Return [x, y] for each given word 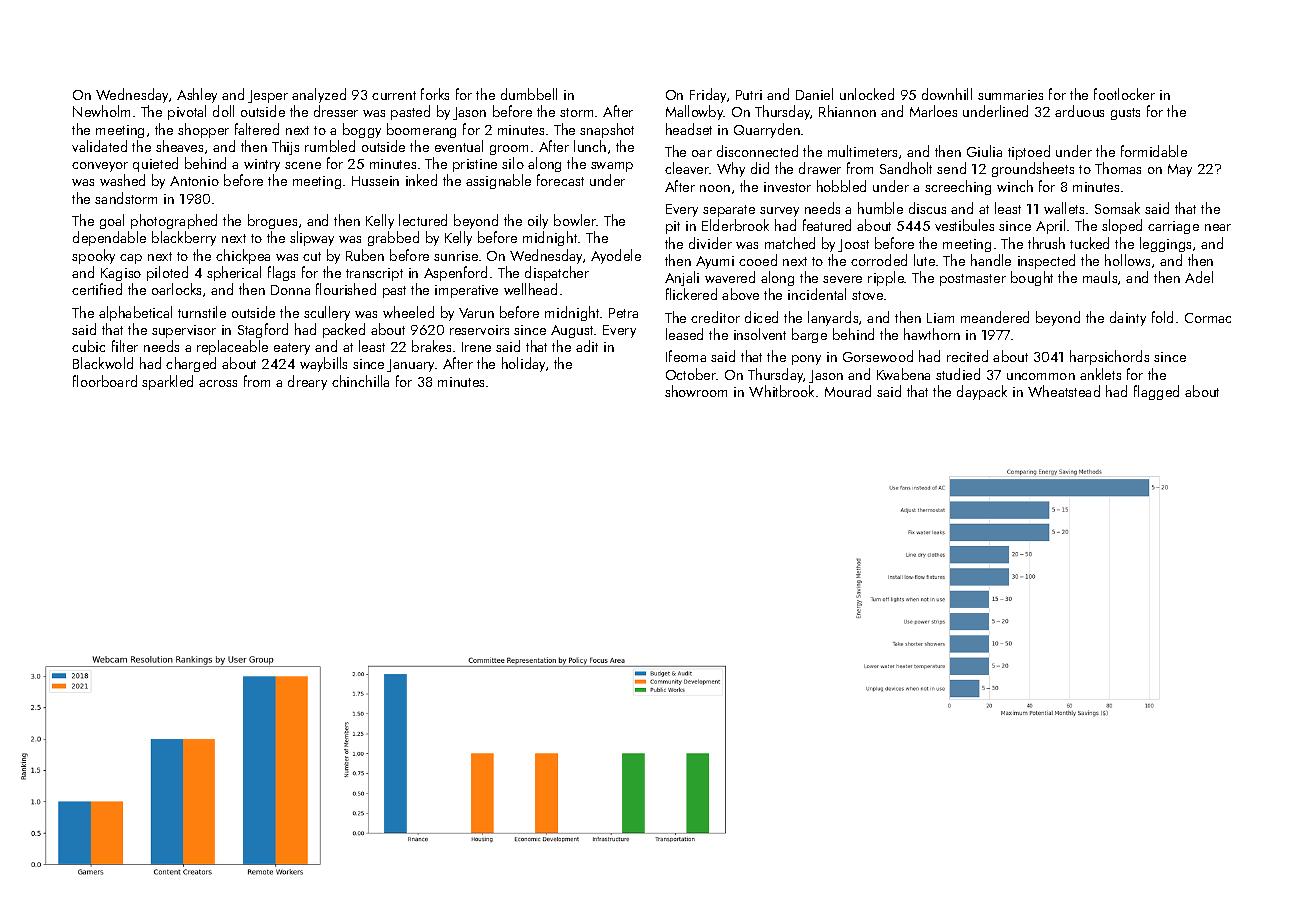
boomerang [421, 130]
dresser [336, 111]
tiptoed [1029, 152]
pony [806, 360]
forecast [560, 180]
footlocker [1124, 94]
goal [112, 221]
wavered [730, 277]
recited [967, 356]
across [218, 383]
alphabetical [135, 313]
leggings [1165, 244]
